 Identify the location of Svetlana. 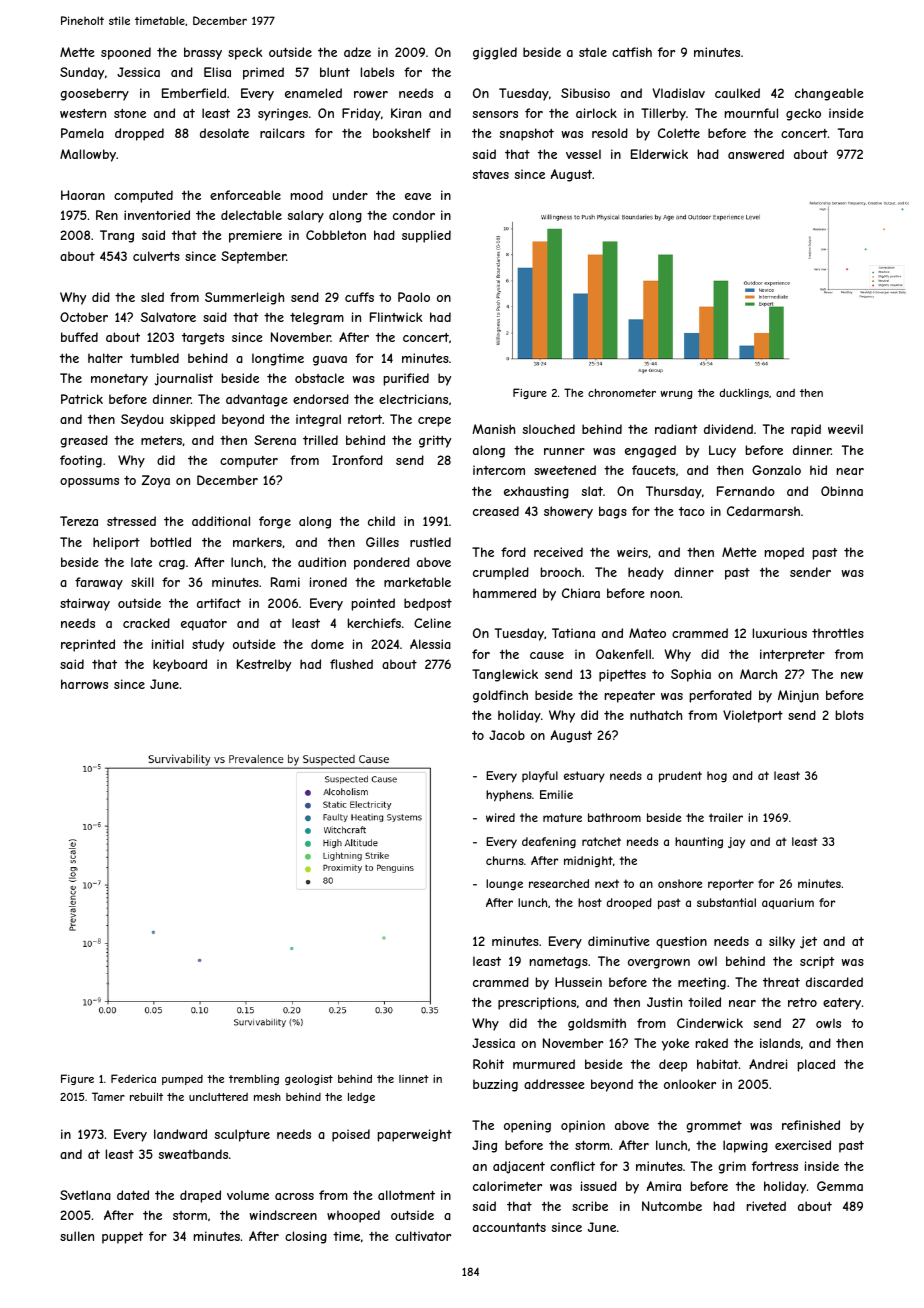
(85, 1195).
